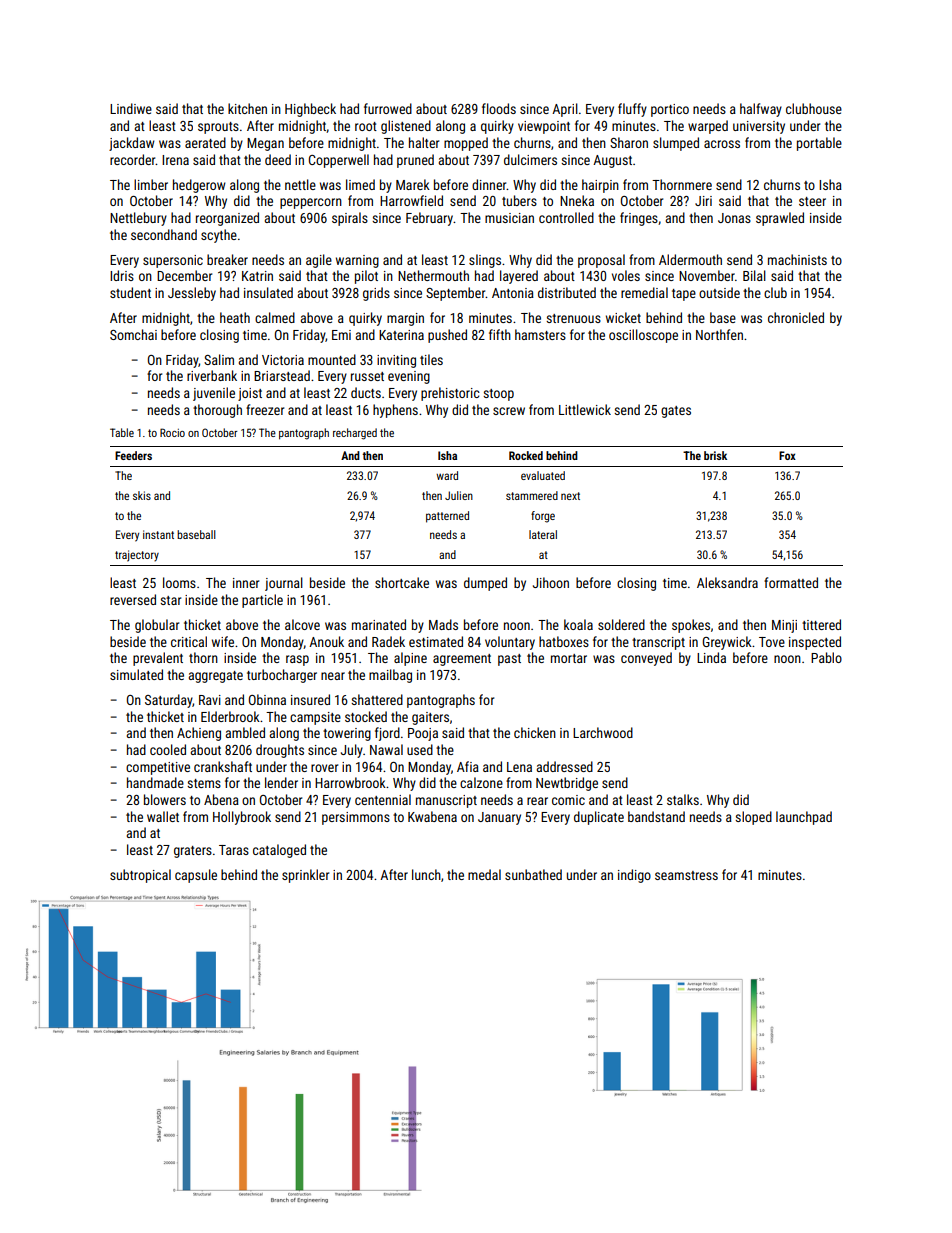 This screenshot has width=952, height=1233. Describe the element at coordinates (235, 317) in the screenshot. I see `heath` at that location.
